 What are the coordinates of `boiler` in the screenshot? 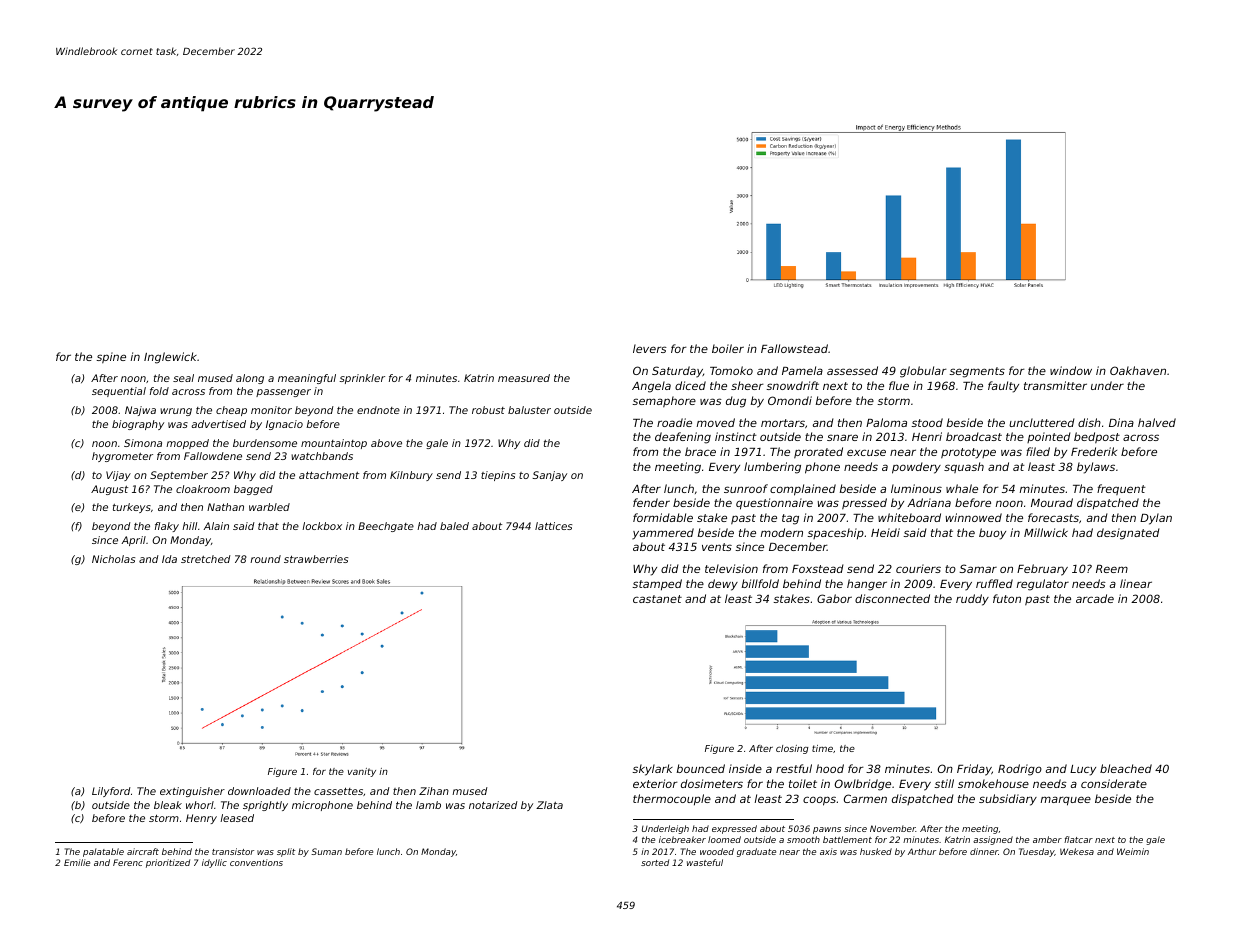 It's located at (728, 348).
